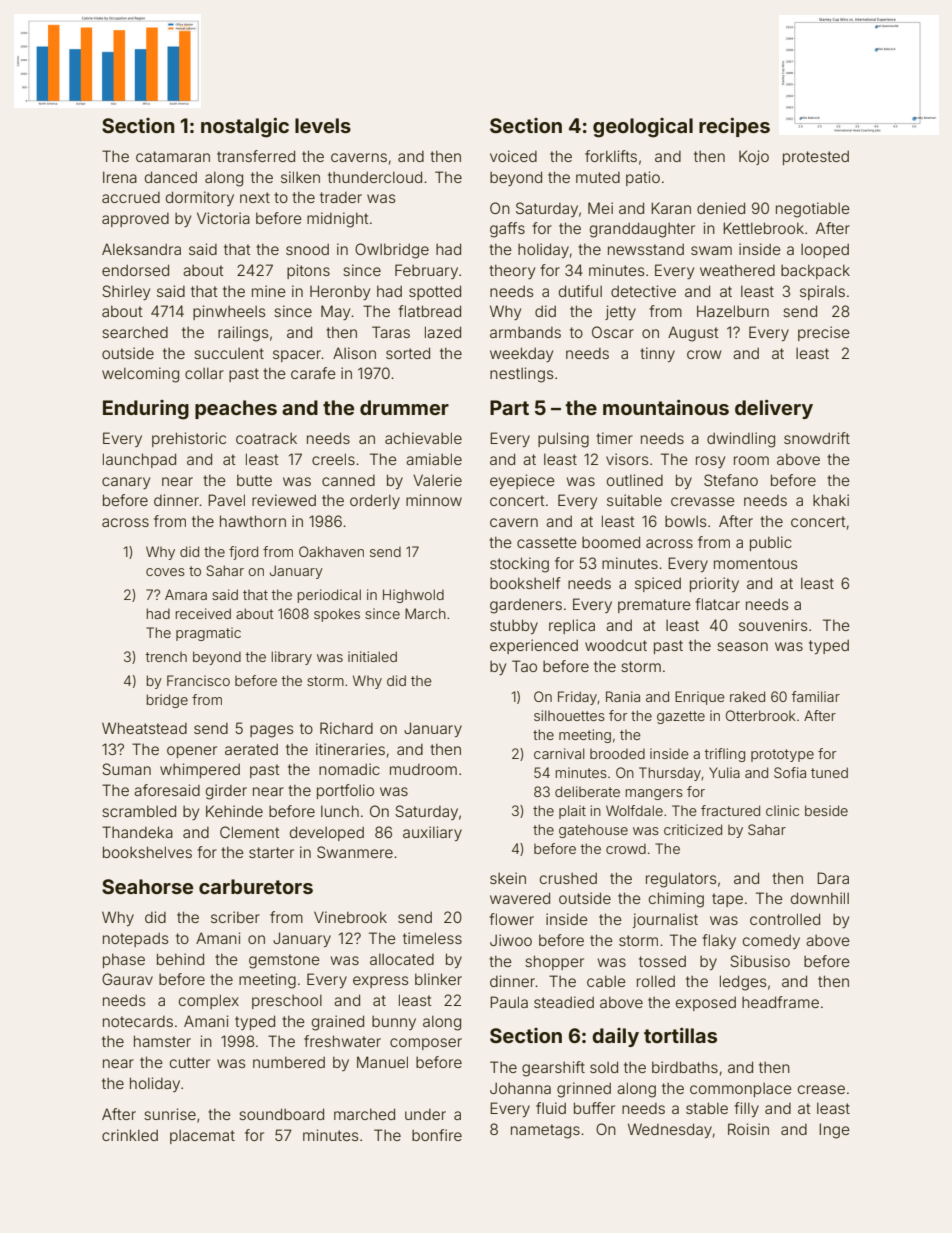 This screenshot has height=1233, width=952. Describe the element at coordinates (834, 1131) in the screenshot. I see `Inge` at that location.
